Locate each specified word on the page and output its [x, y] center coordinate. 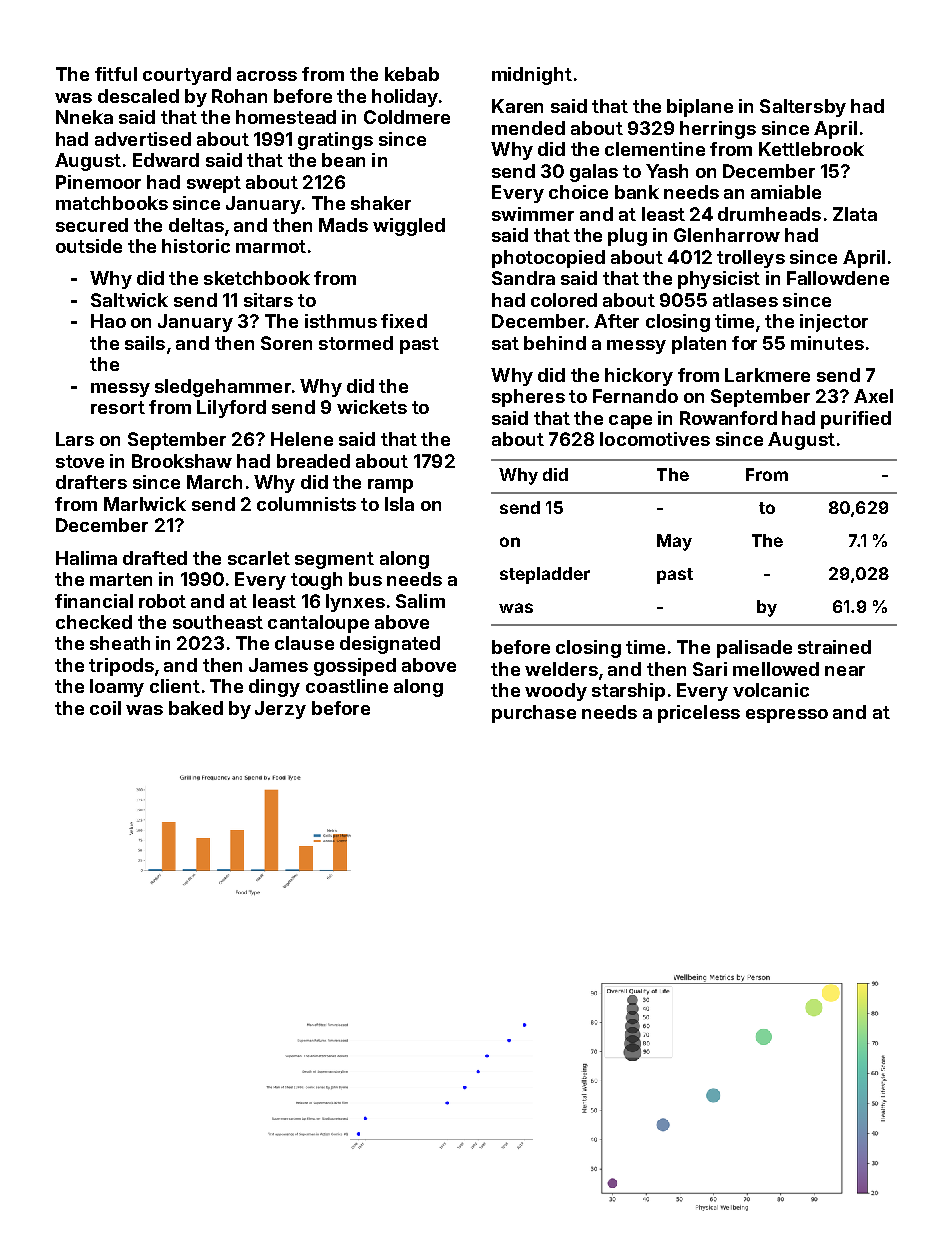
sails [145, 343]
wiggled [409, 227]
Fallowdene [838, 278]
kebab [412, 74]
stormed [356, 343]
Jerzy [280, 710]
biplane [700, 108]
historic [196, 246]
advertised [143, 139]
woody [556, 692]
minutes [827, 343]
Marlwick [145, 504]
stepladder [545, 575]
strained [834, 647]
